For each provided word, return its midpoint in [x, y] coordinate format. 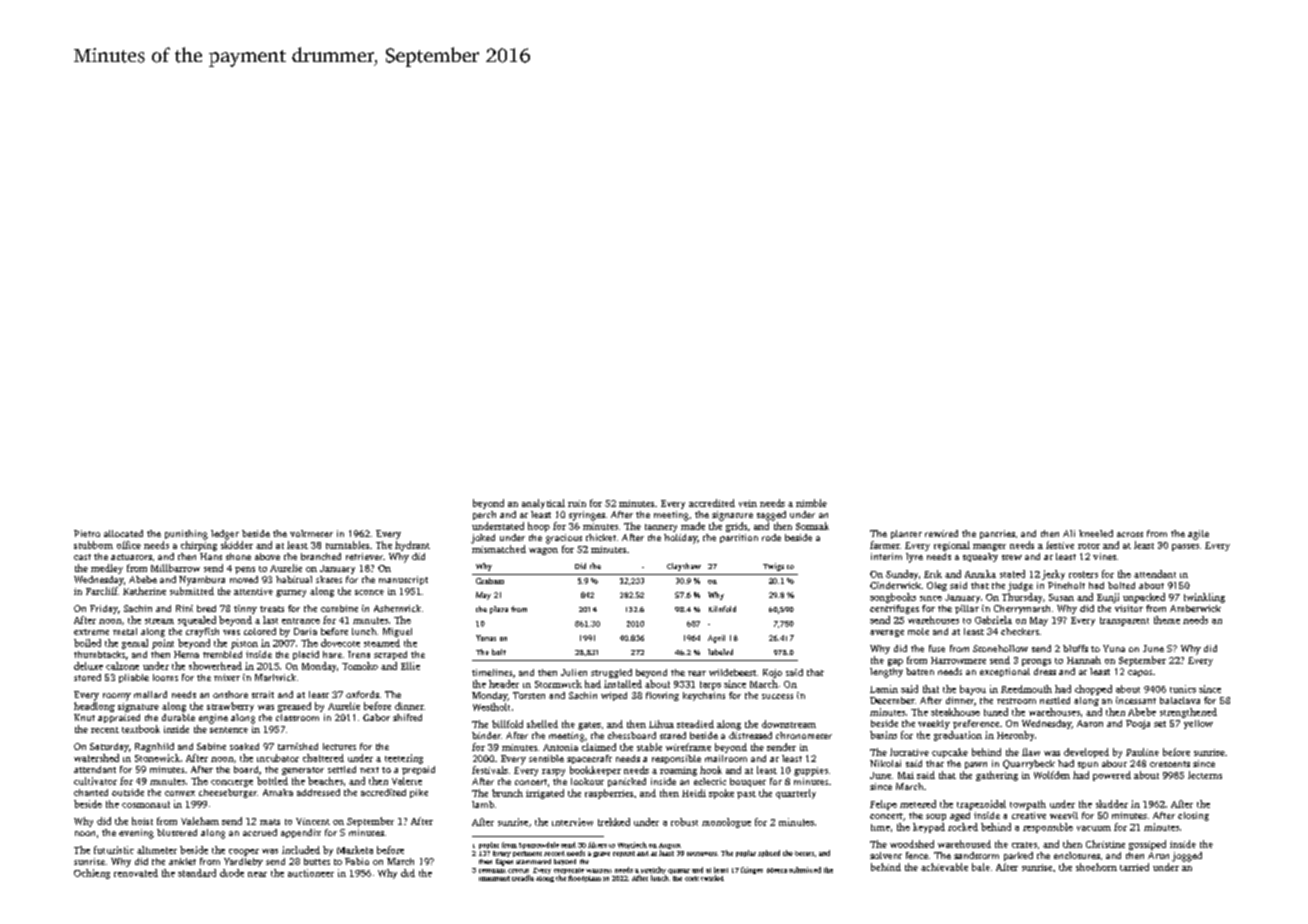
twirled [712, 878]
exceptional [1005, 672]
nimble [811, 503]
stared [673, 735]
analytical [543, 504]
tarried [1134, 867]
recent [105, 730]
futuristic [114, 850]
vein [748, 503]
